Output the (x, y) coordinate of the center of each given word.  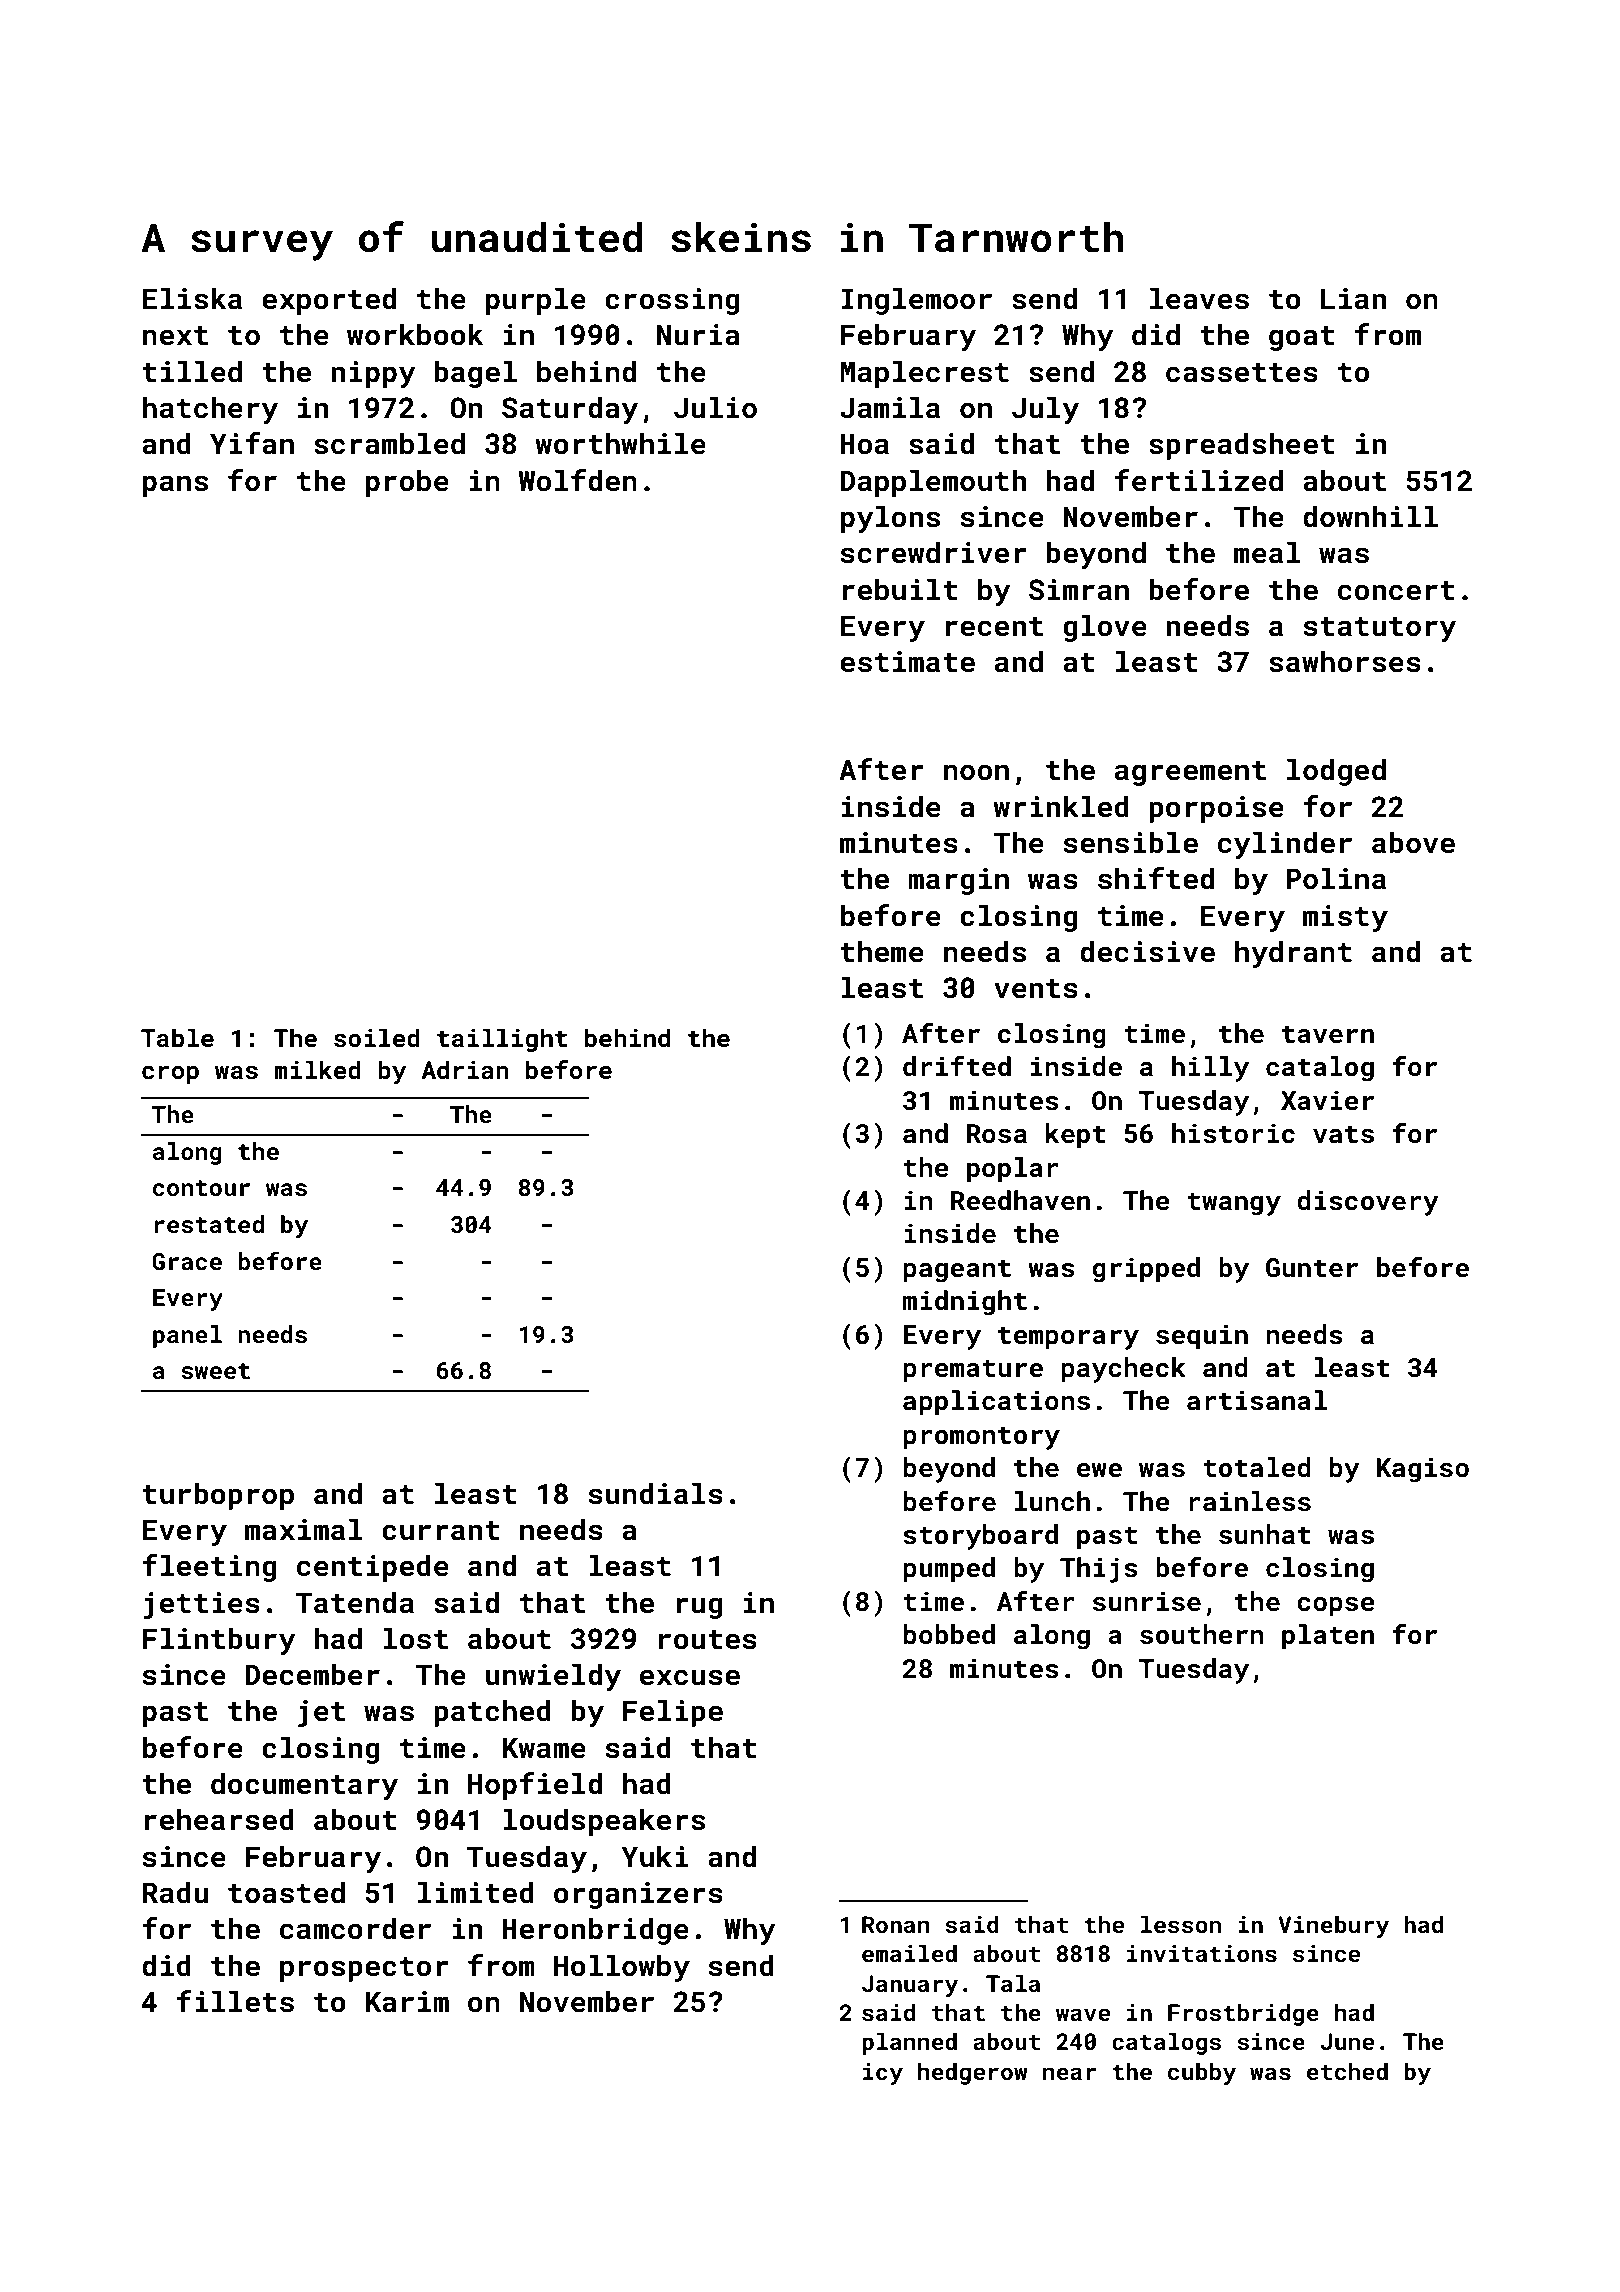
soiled (377, 1038)
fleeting (209, 1568)
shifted (1156, 878)
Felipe (673, 1713)
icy (883, 2074)
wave (1083, 2014)
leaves (1199, 298)
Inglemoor (916, 301)
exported (329, 301)
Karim (407, 2002)
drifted (957, 1066)
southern (1202, 1634)
